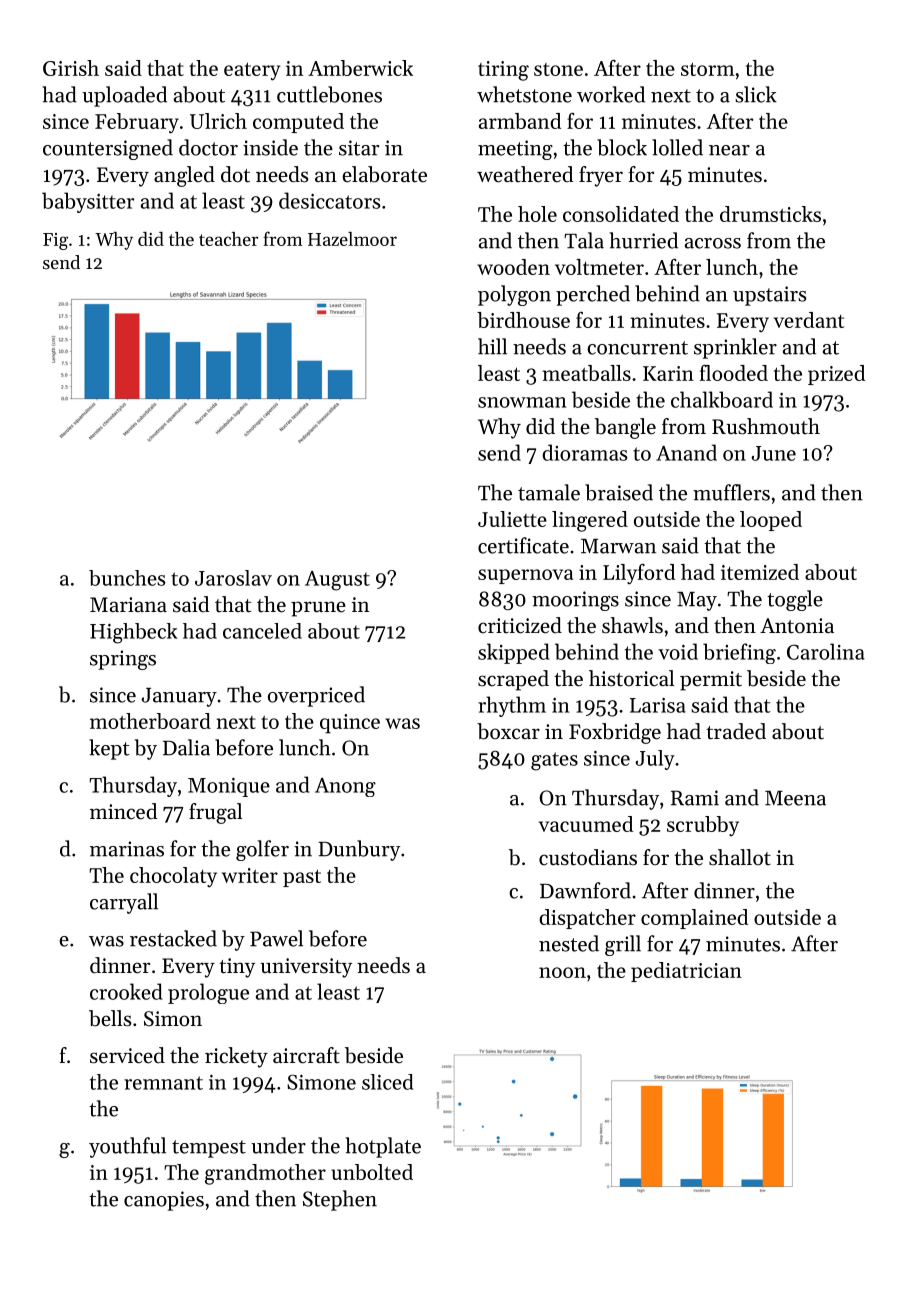  I want to click on worked, so click(611, 94).
